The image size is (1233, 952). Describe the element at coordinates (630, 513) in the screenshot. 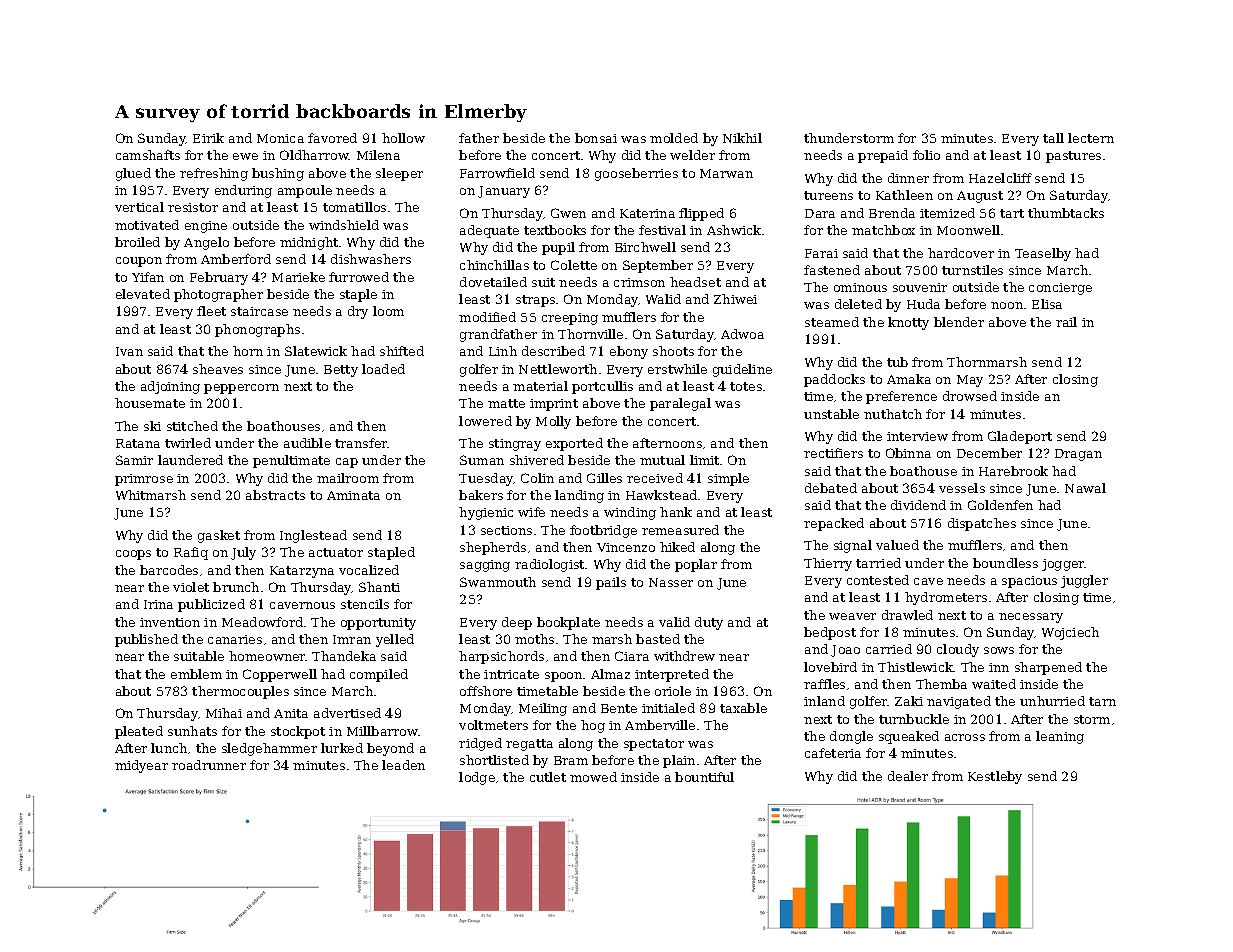

I see `winding` at that location.
